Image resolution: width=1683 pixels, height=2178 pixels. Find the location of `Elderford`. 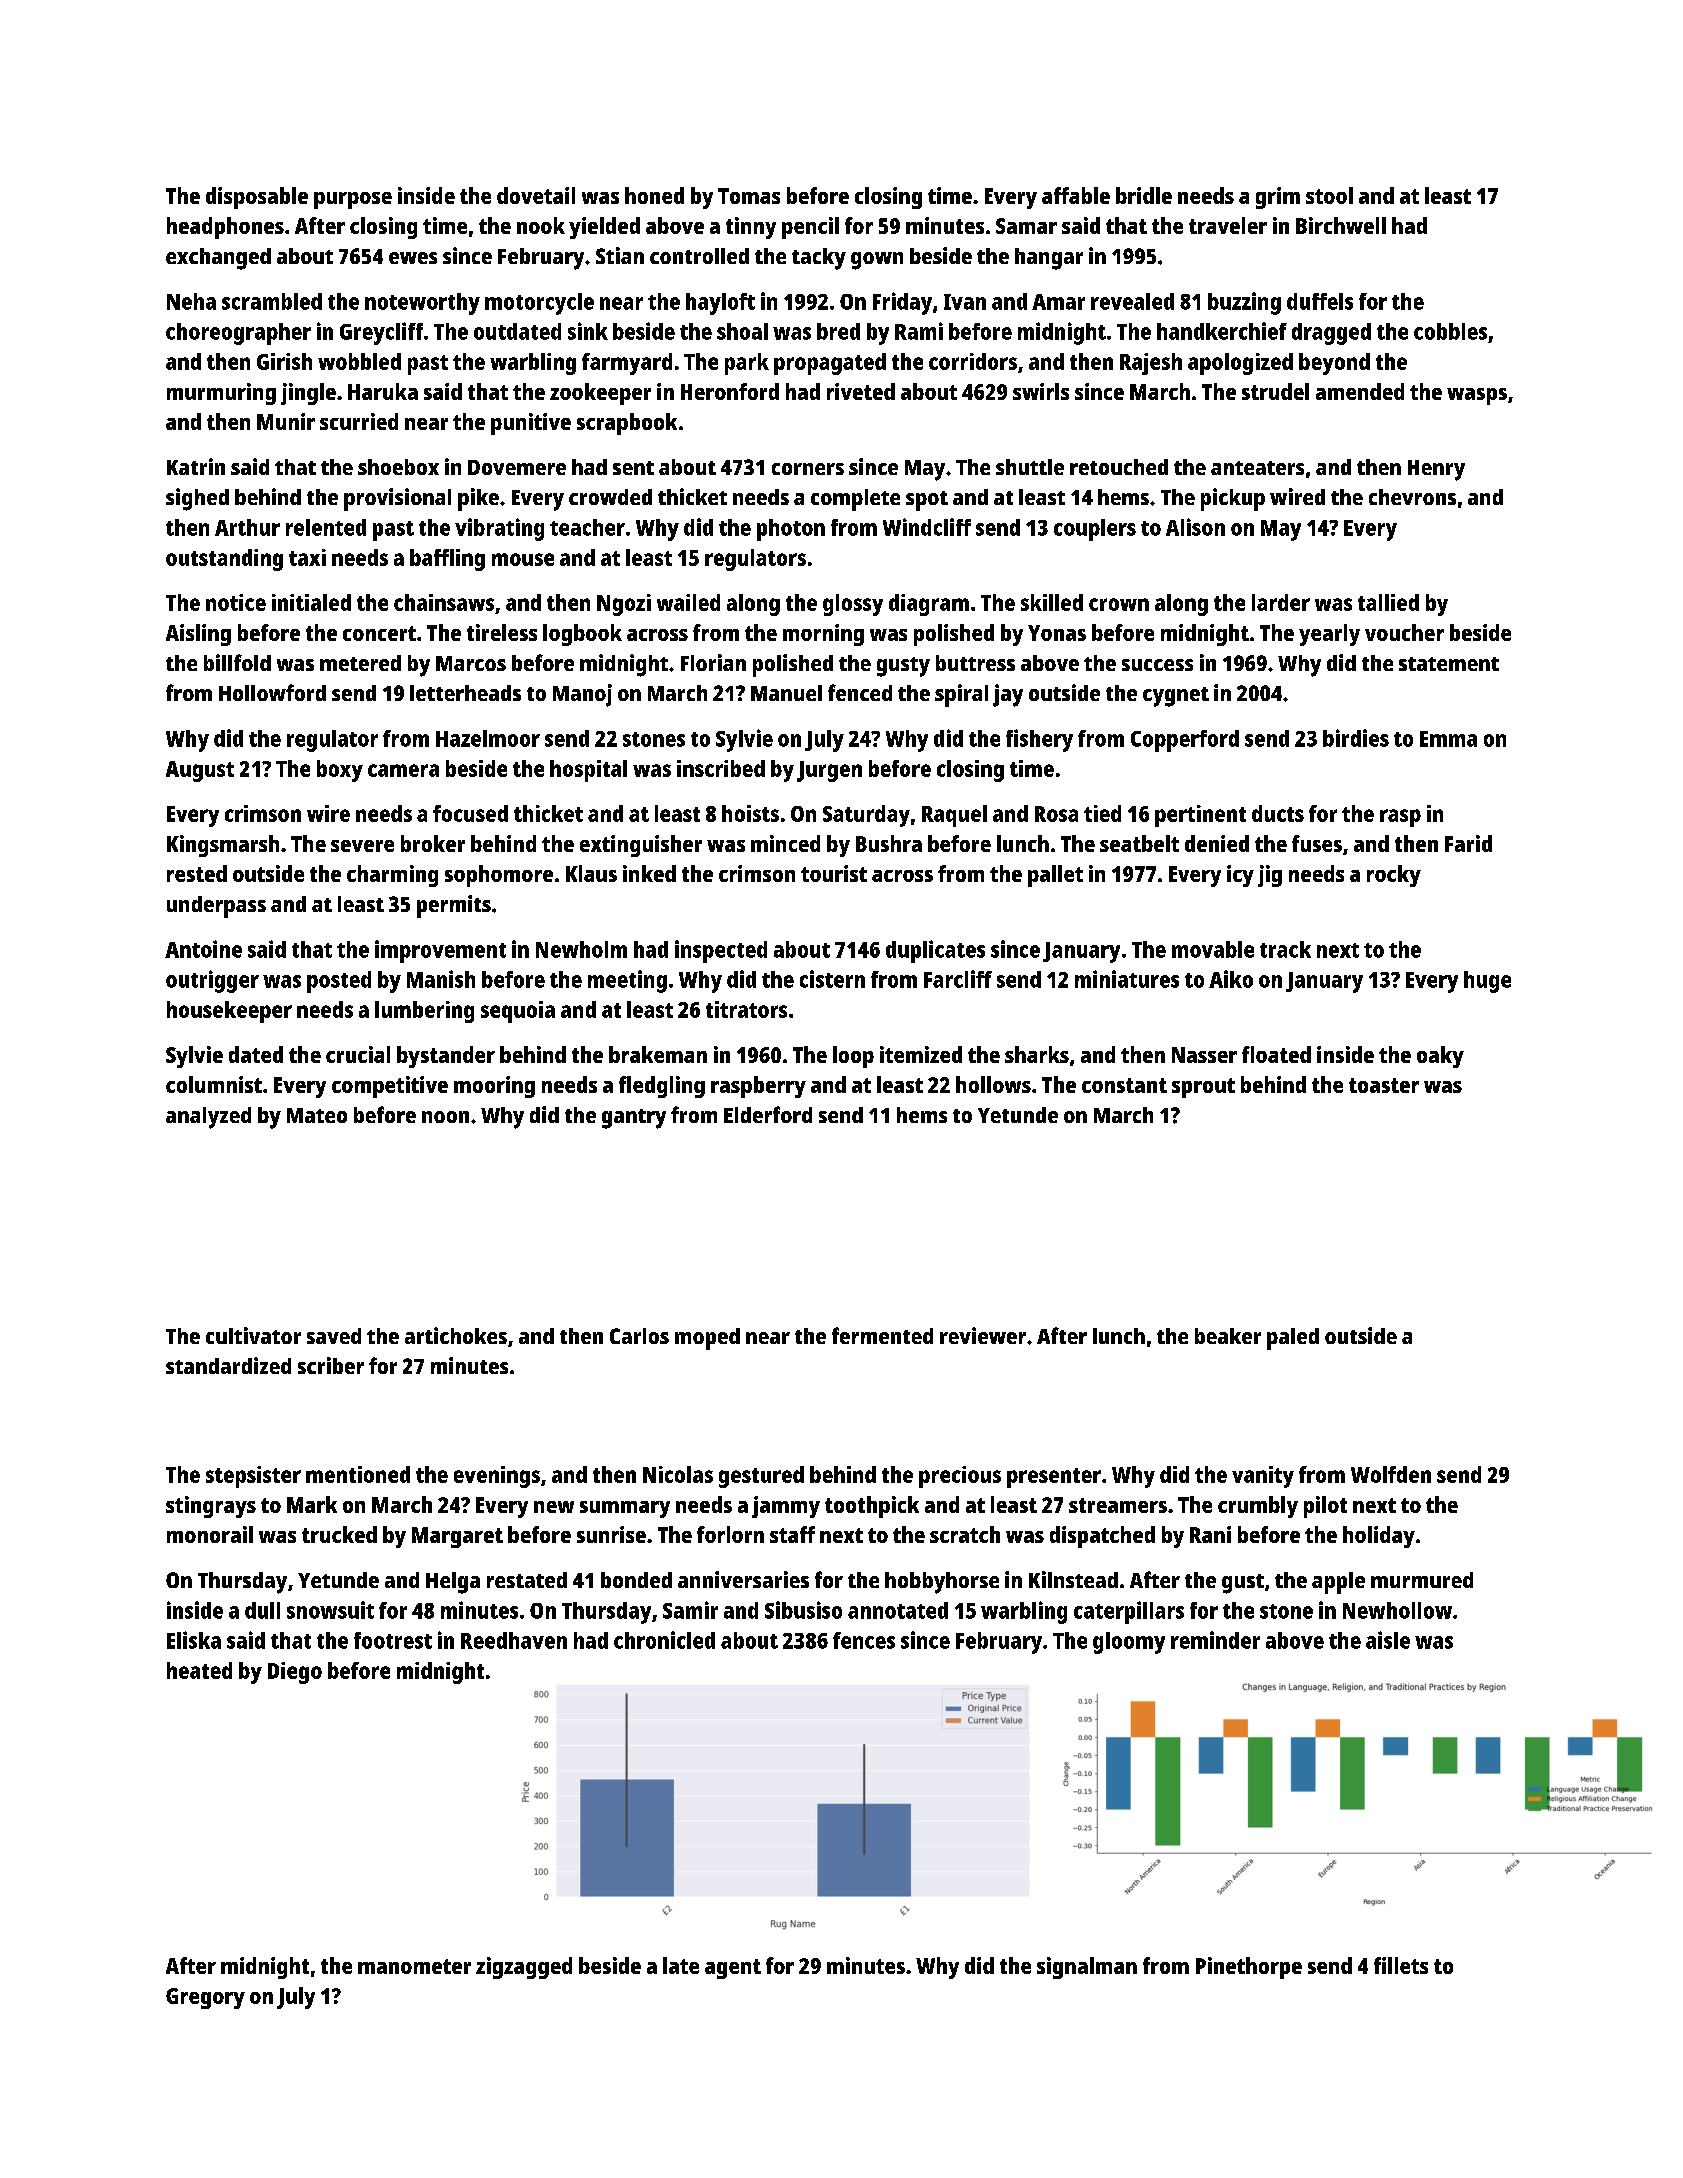

Elderford is located at coordinates (768, 1114).
